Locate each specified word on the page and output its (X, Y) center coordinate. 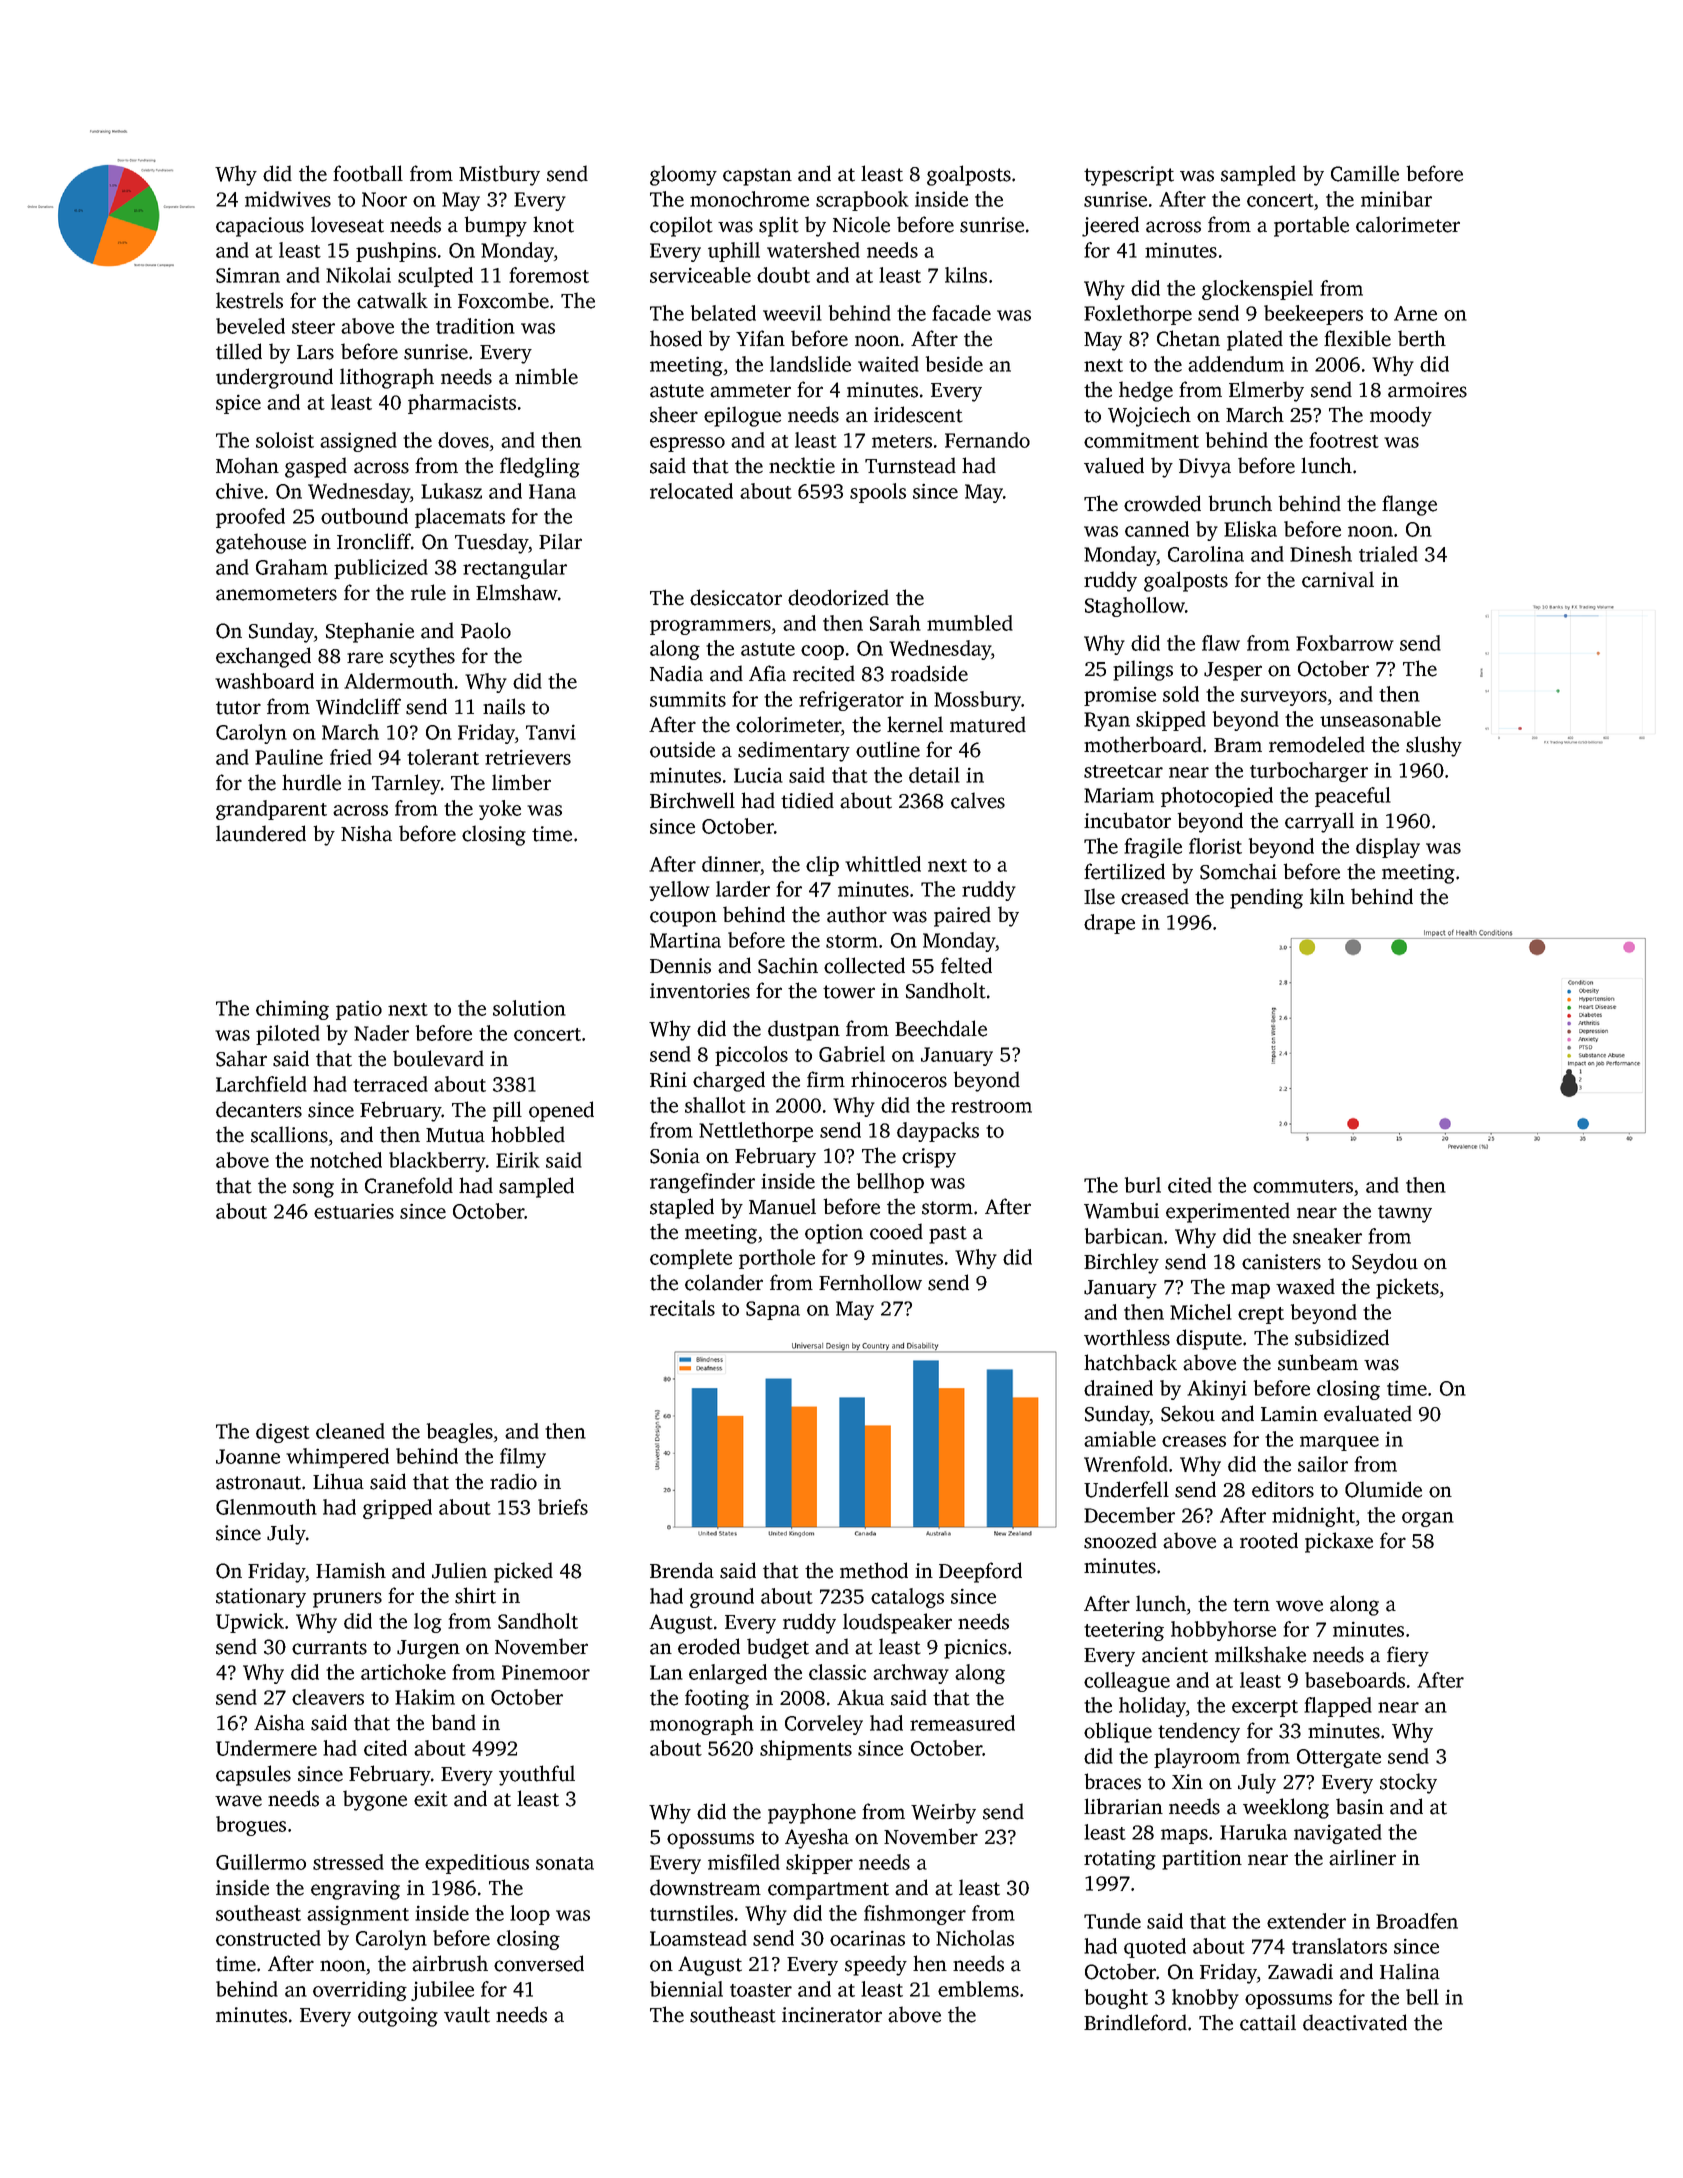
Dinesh (1321, 554)
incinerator (832, 2015)
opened (561, 1111)
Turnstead (910, 465)
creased (1155, 896)
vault (467, 2014)
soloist (285, 440)
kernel (915, 724)
